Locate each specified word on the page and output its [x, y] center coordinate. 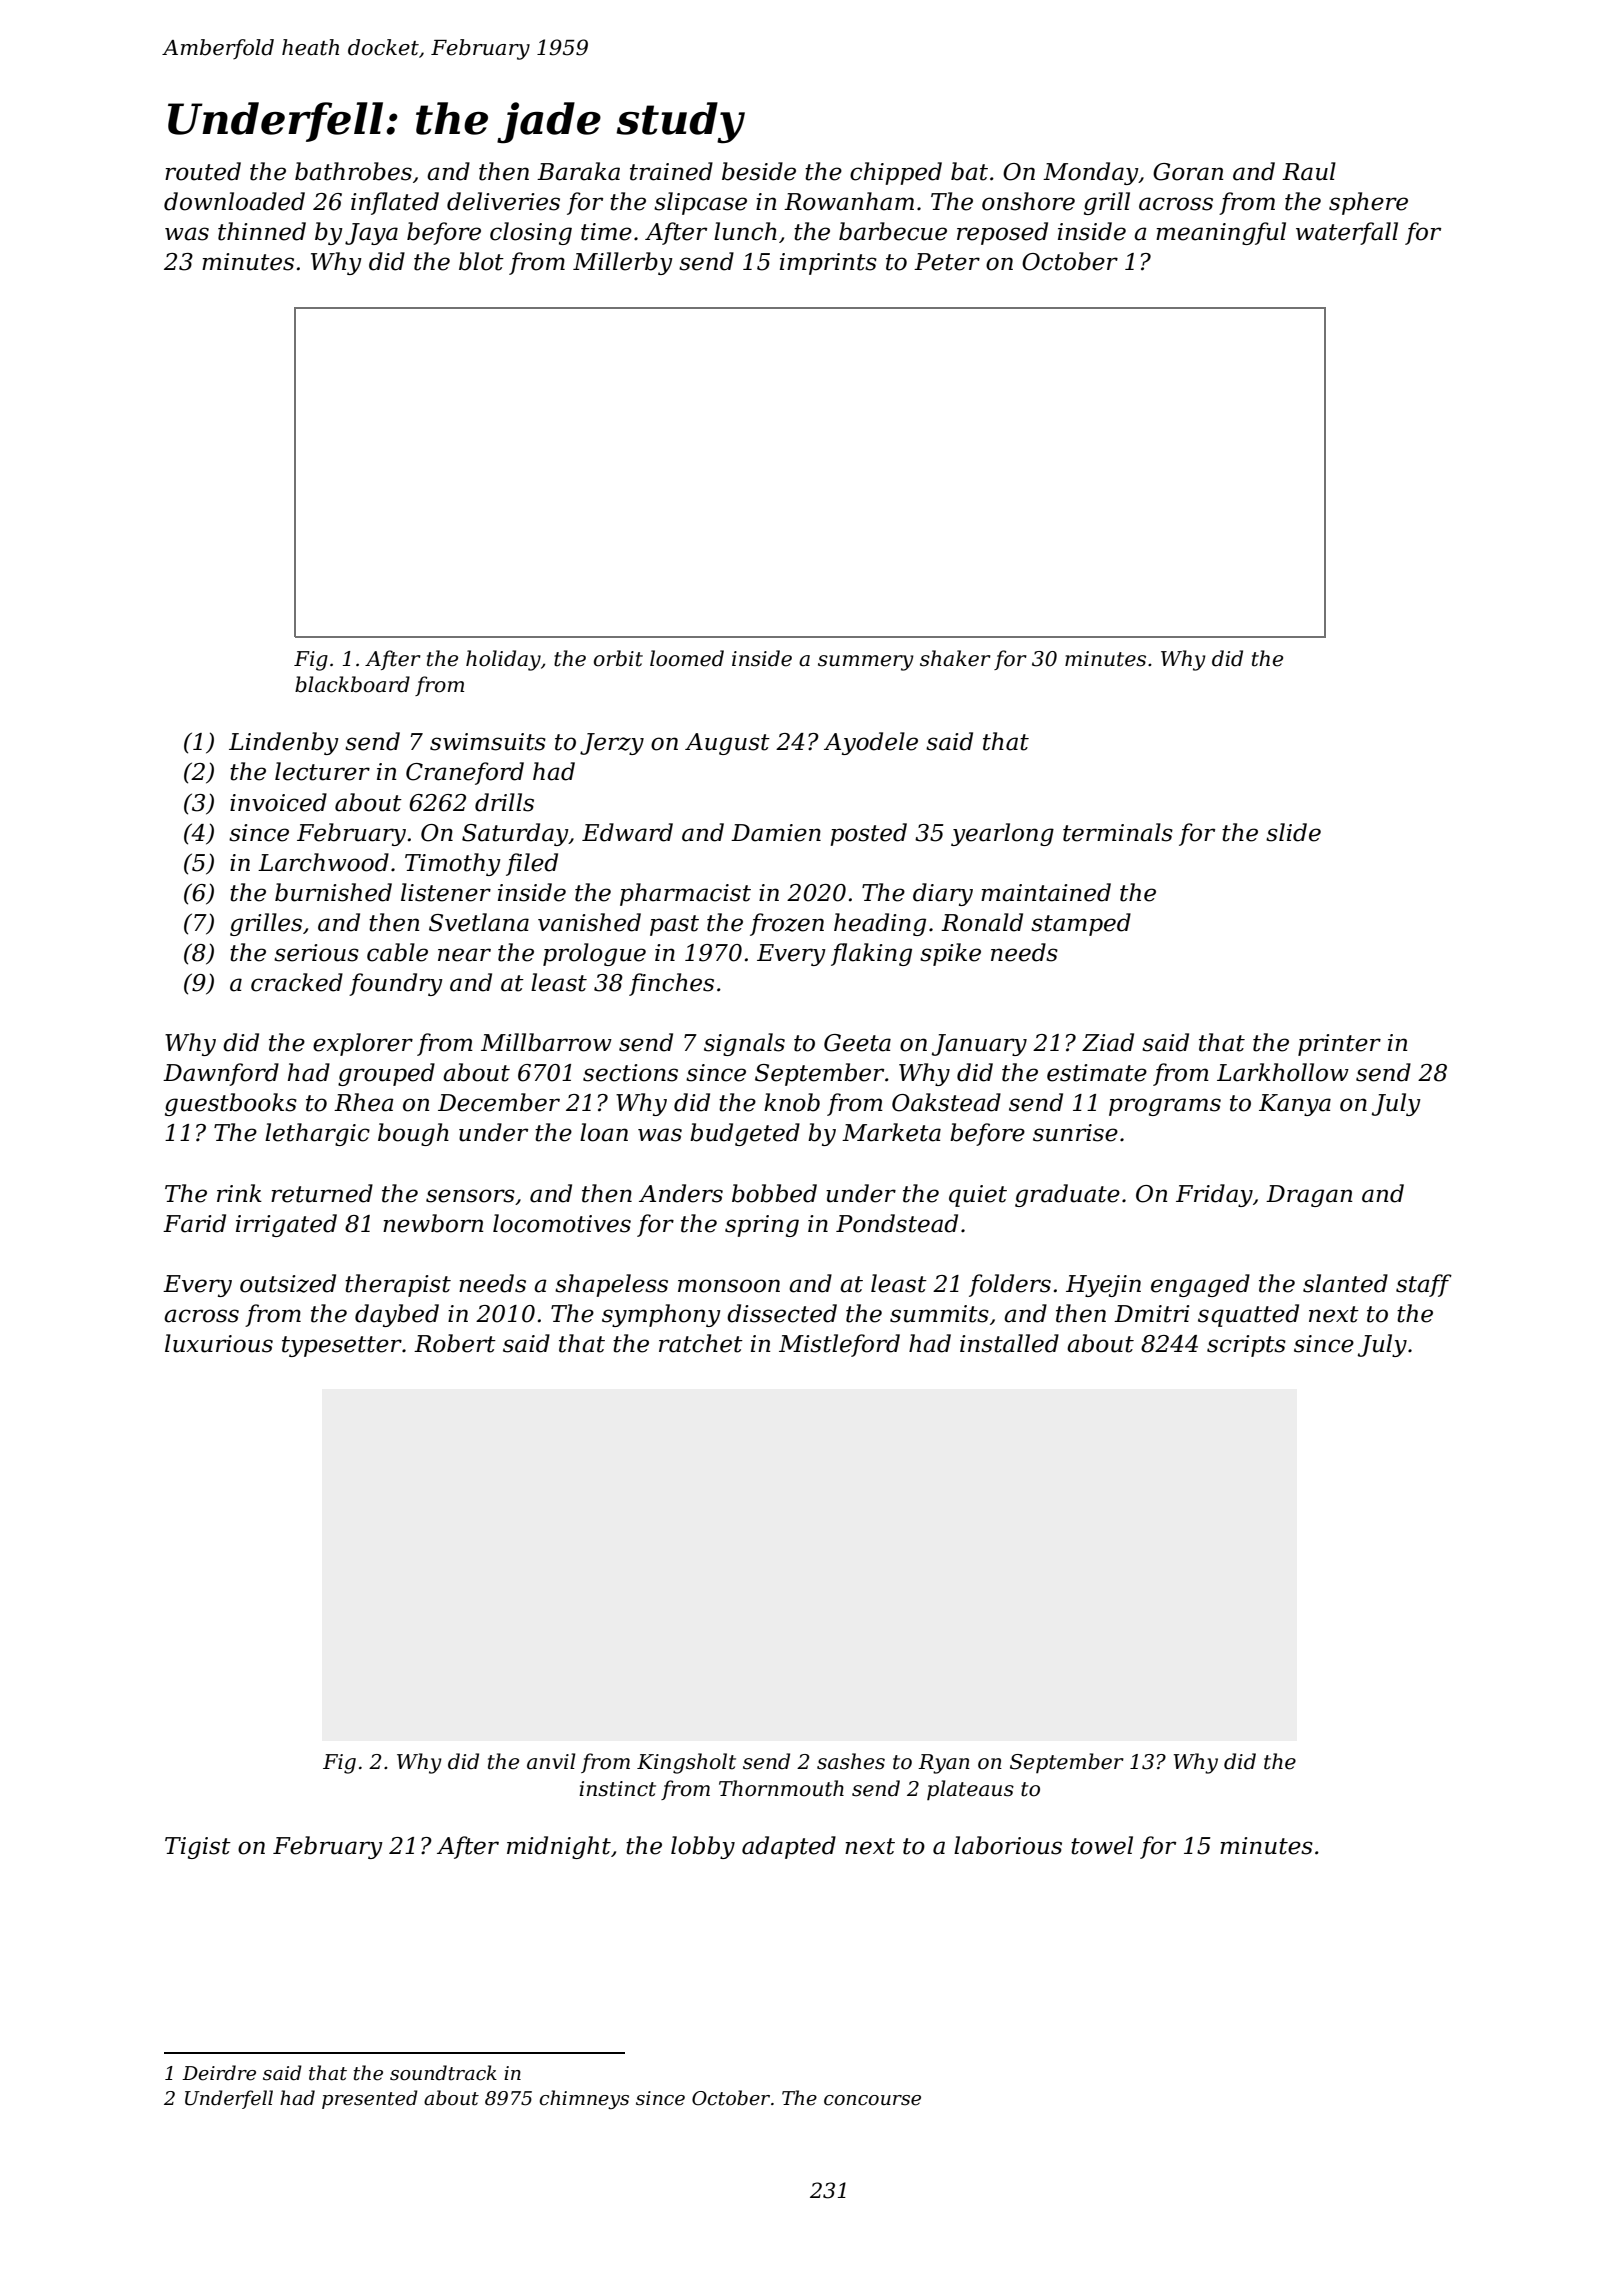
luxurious [219, 1343]
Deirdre [219, 2073]
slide [1293, 832]
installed [1009, 1343]
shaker [955, 658]
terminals [1118, 832]
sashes [851, 1761]
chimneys [584, 2099]
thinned [262, 231]
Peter [947, 262]
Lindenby [284, 743]
